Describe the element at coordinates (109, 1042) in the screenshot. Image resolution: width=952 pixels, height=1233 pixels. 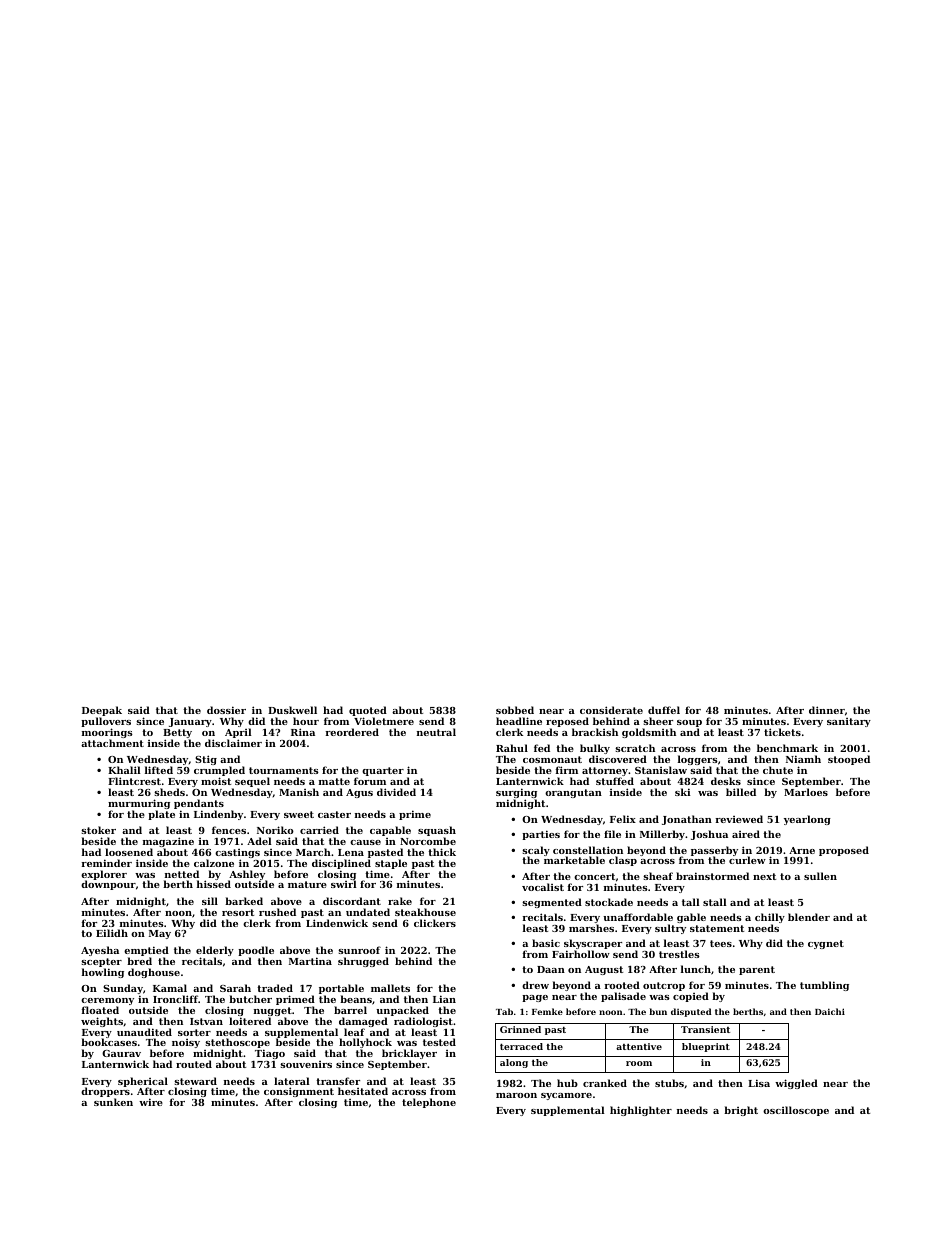
I see `bookcases` at that location.
